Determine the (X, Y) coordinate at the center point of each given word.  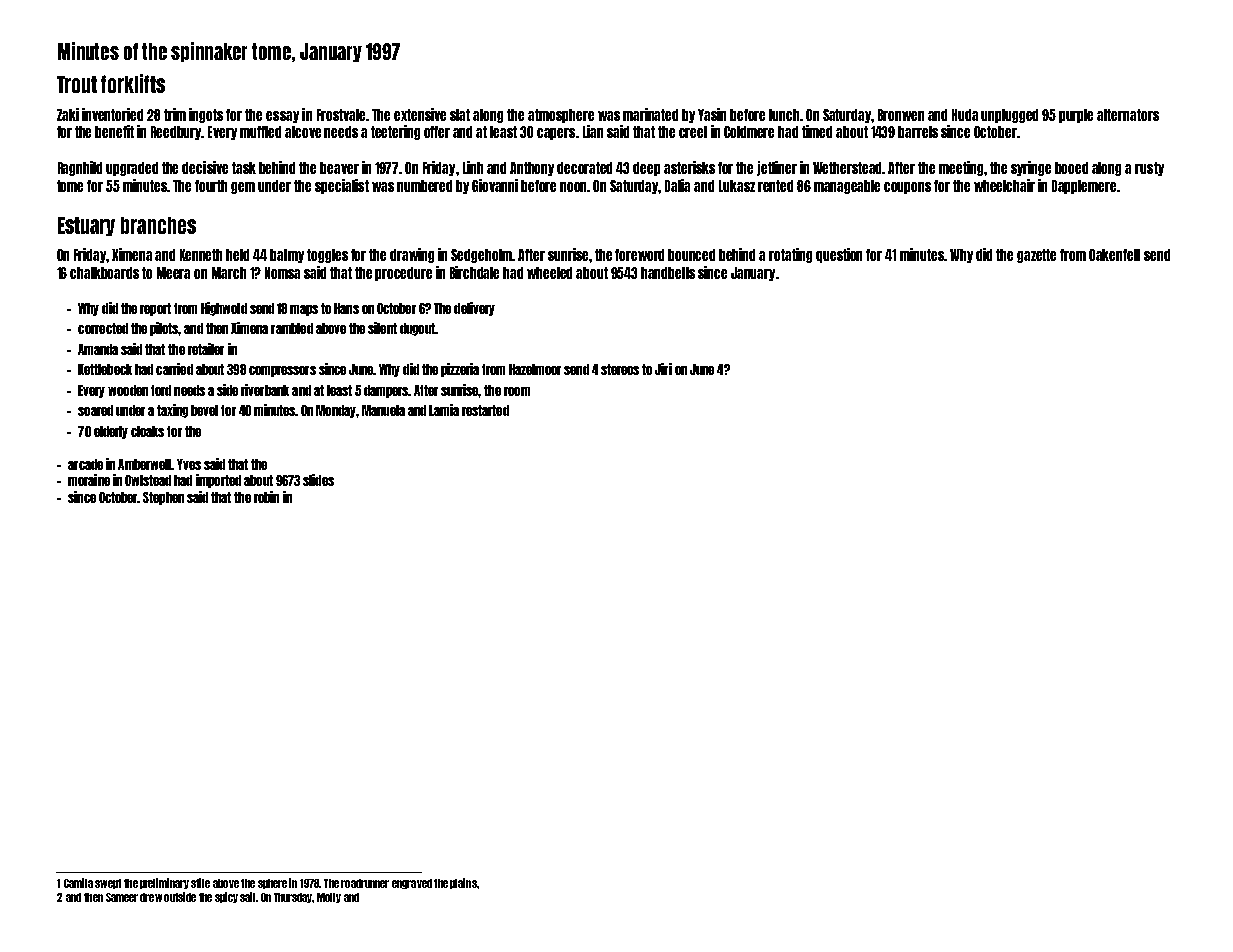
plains (463, 883)
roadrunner (365, 883)
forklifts (133, 83)
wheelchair (1004, 185)
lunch (784, 115)
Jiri (663, 369)
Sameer (122, 897)
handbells (668, 273)
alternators (1128, 115)
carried (174, 369)
